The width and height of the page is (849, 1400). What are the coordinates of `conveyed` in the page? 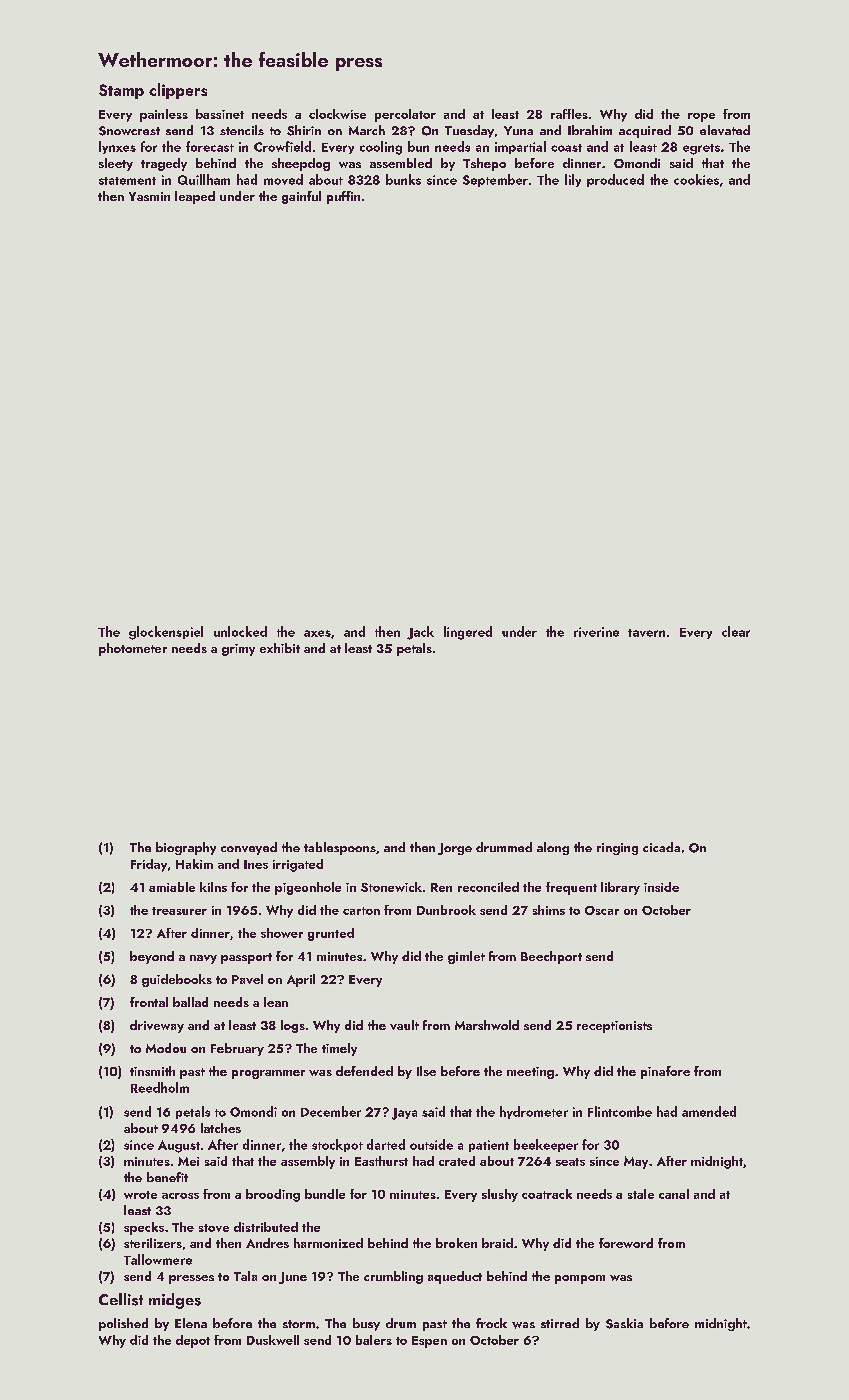 It's located at (249, 848).
